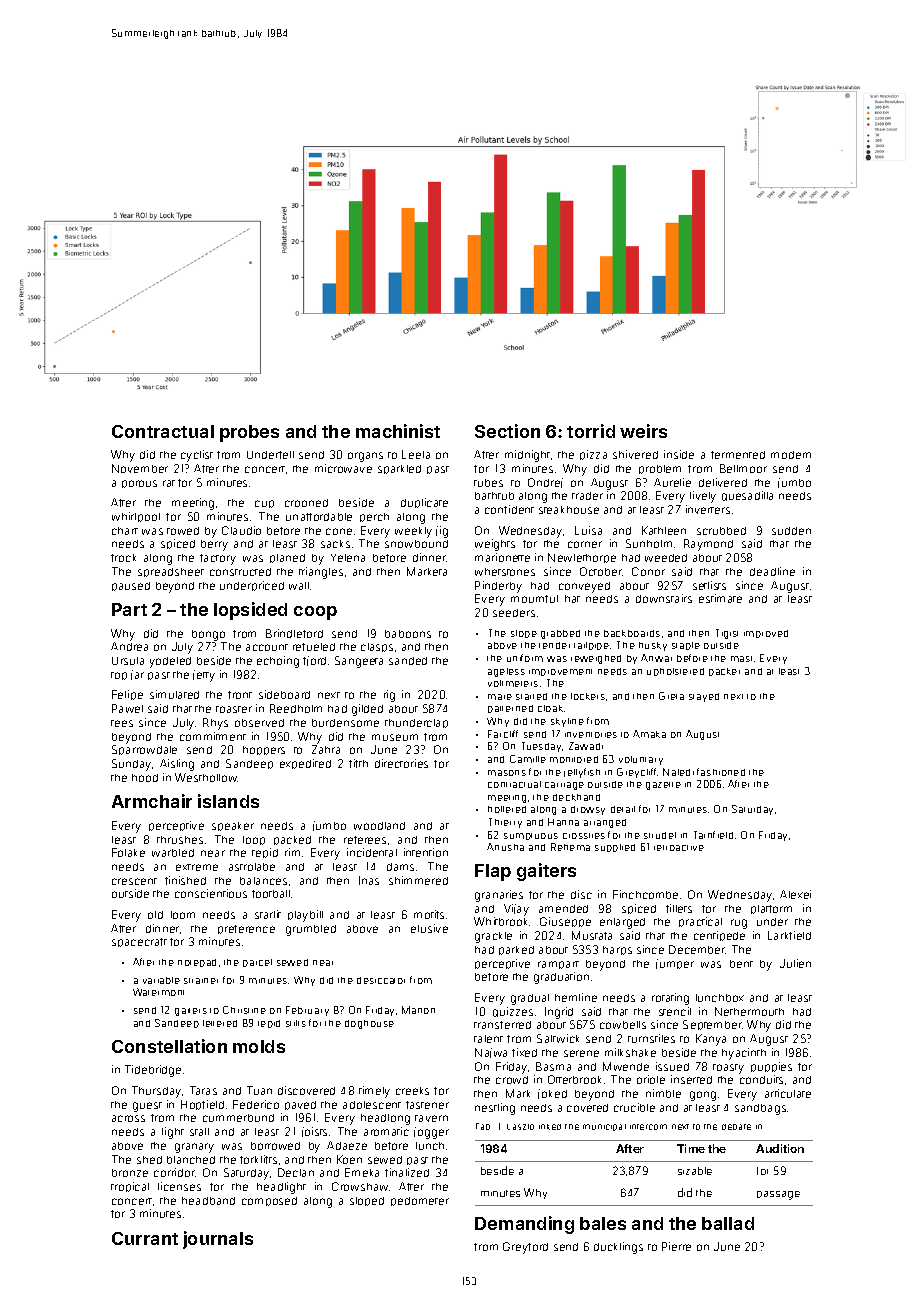 The width and height of the document is (924, 1308). I want to click on balances, so click(263, 881).
